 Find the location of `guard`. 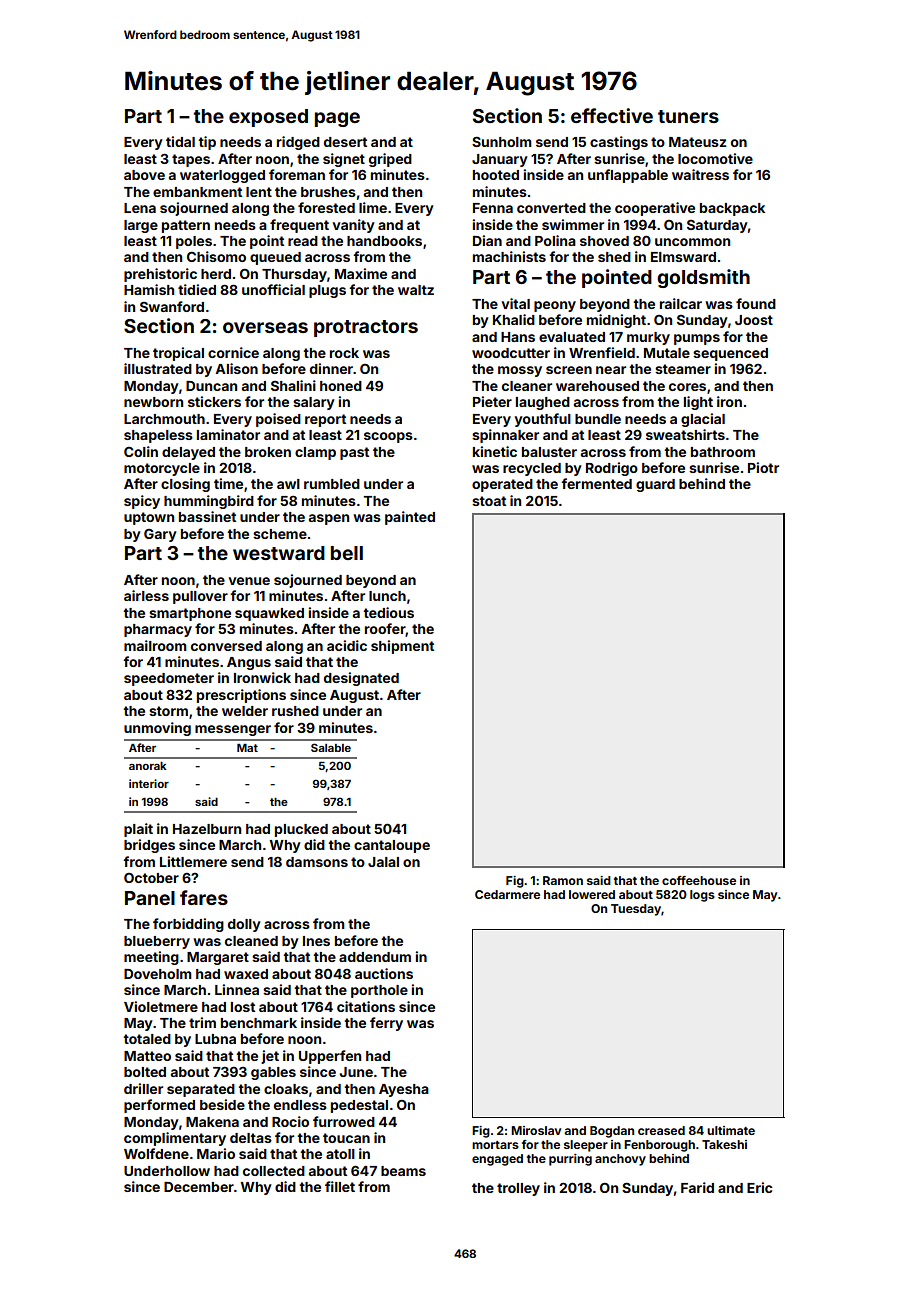

guard is located at coordinates (655, 485).
